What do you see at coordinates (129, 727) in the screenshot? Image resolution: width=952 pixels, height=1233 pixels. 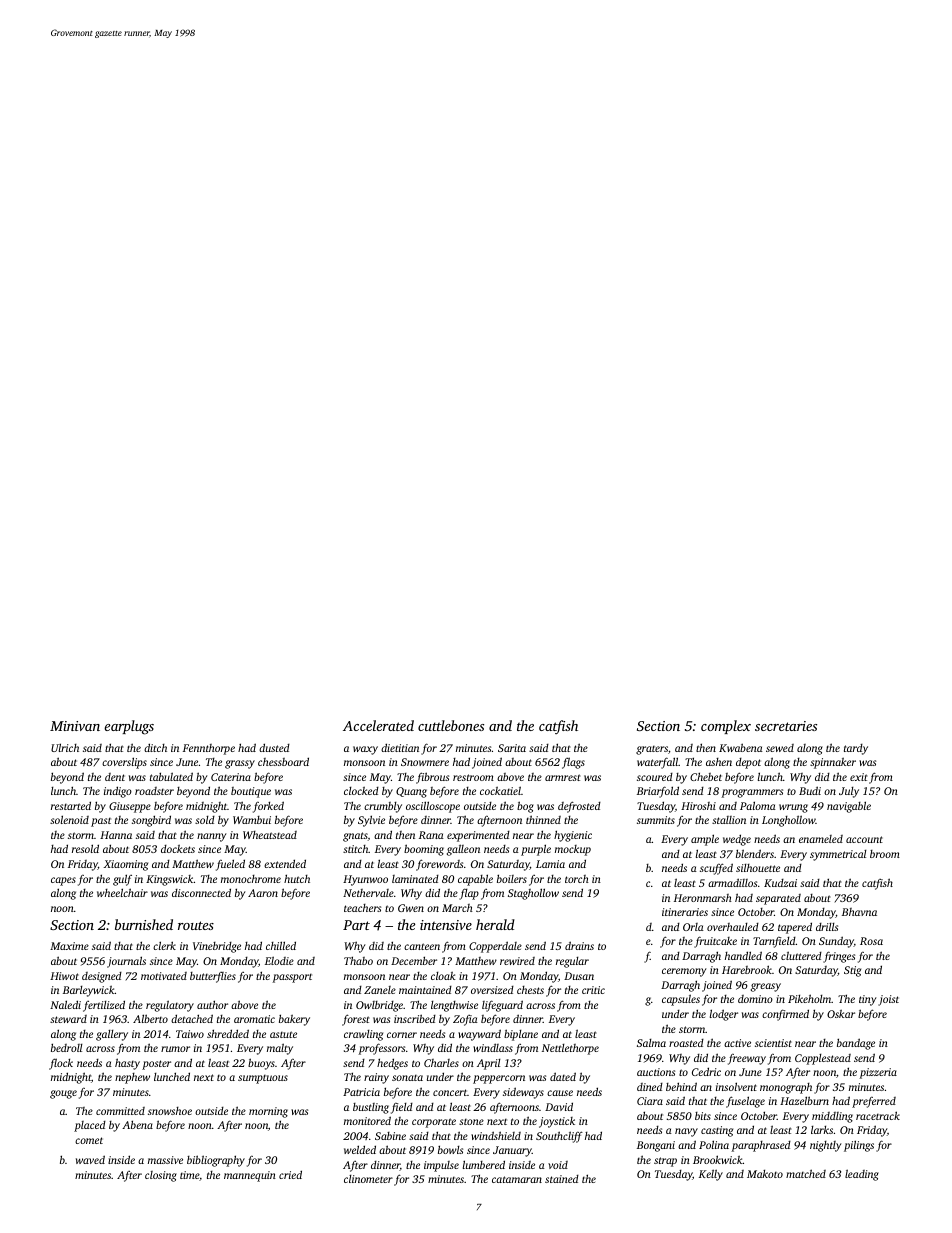 I see `earplugs` at bounding box center [129, 727].
